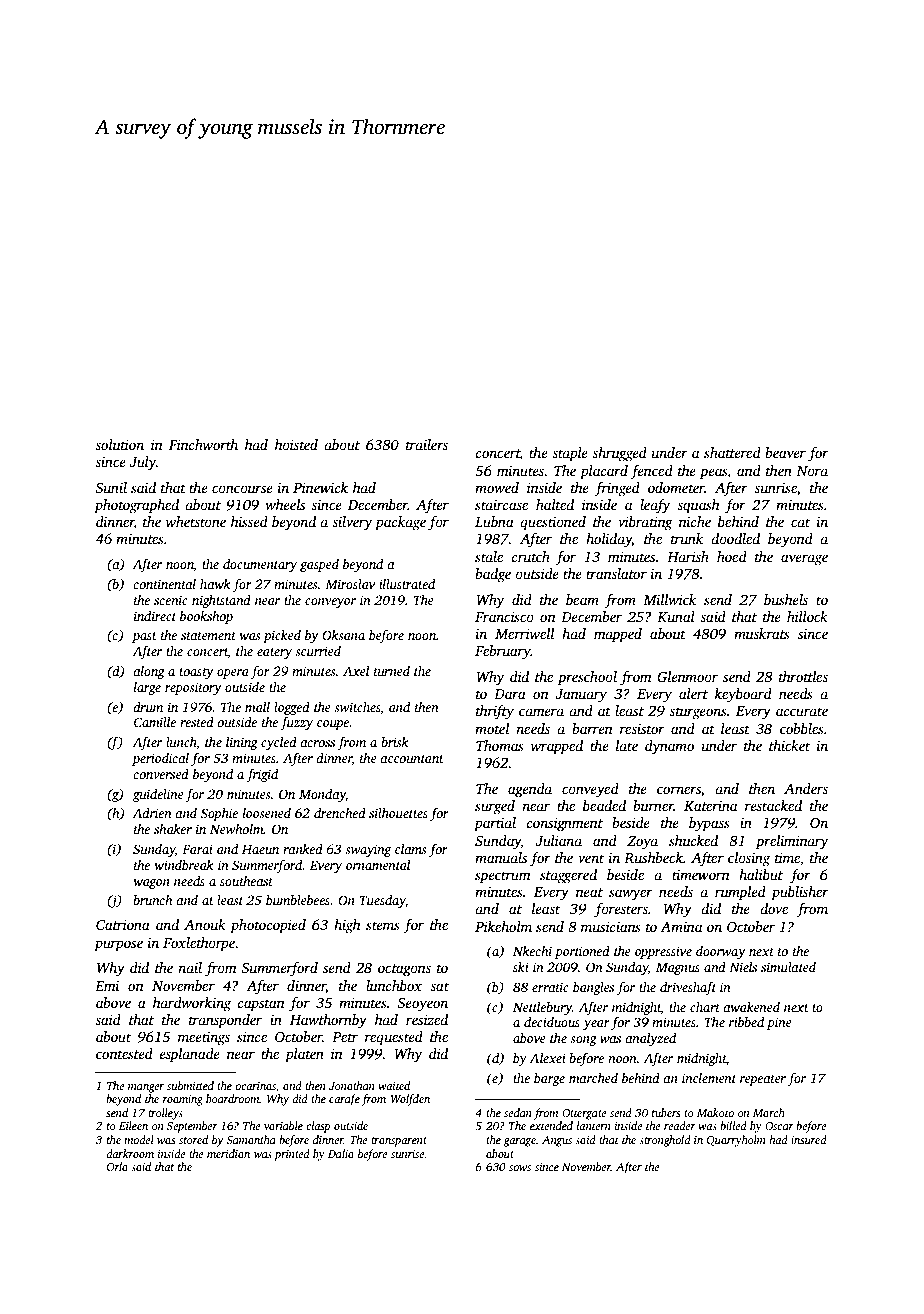 This image has height=1314, width=924. Describe the element at coordinates (249, 521) in the image. I see `hissed` at that location.
